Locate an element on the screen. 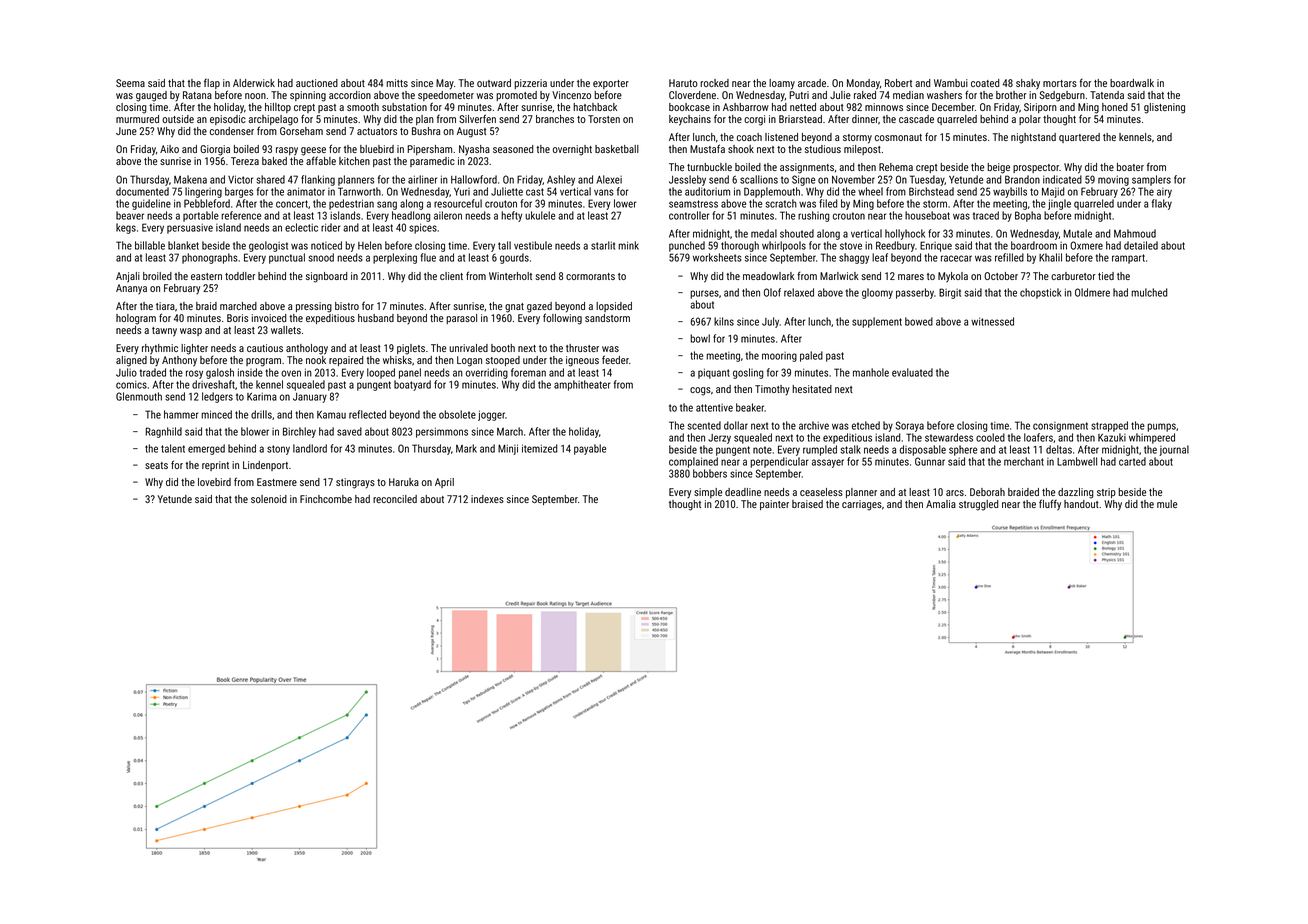 This screenshot has height=924, width=1308. jogger is located at coordinates (491, 415).
